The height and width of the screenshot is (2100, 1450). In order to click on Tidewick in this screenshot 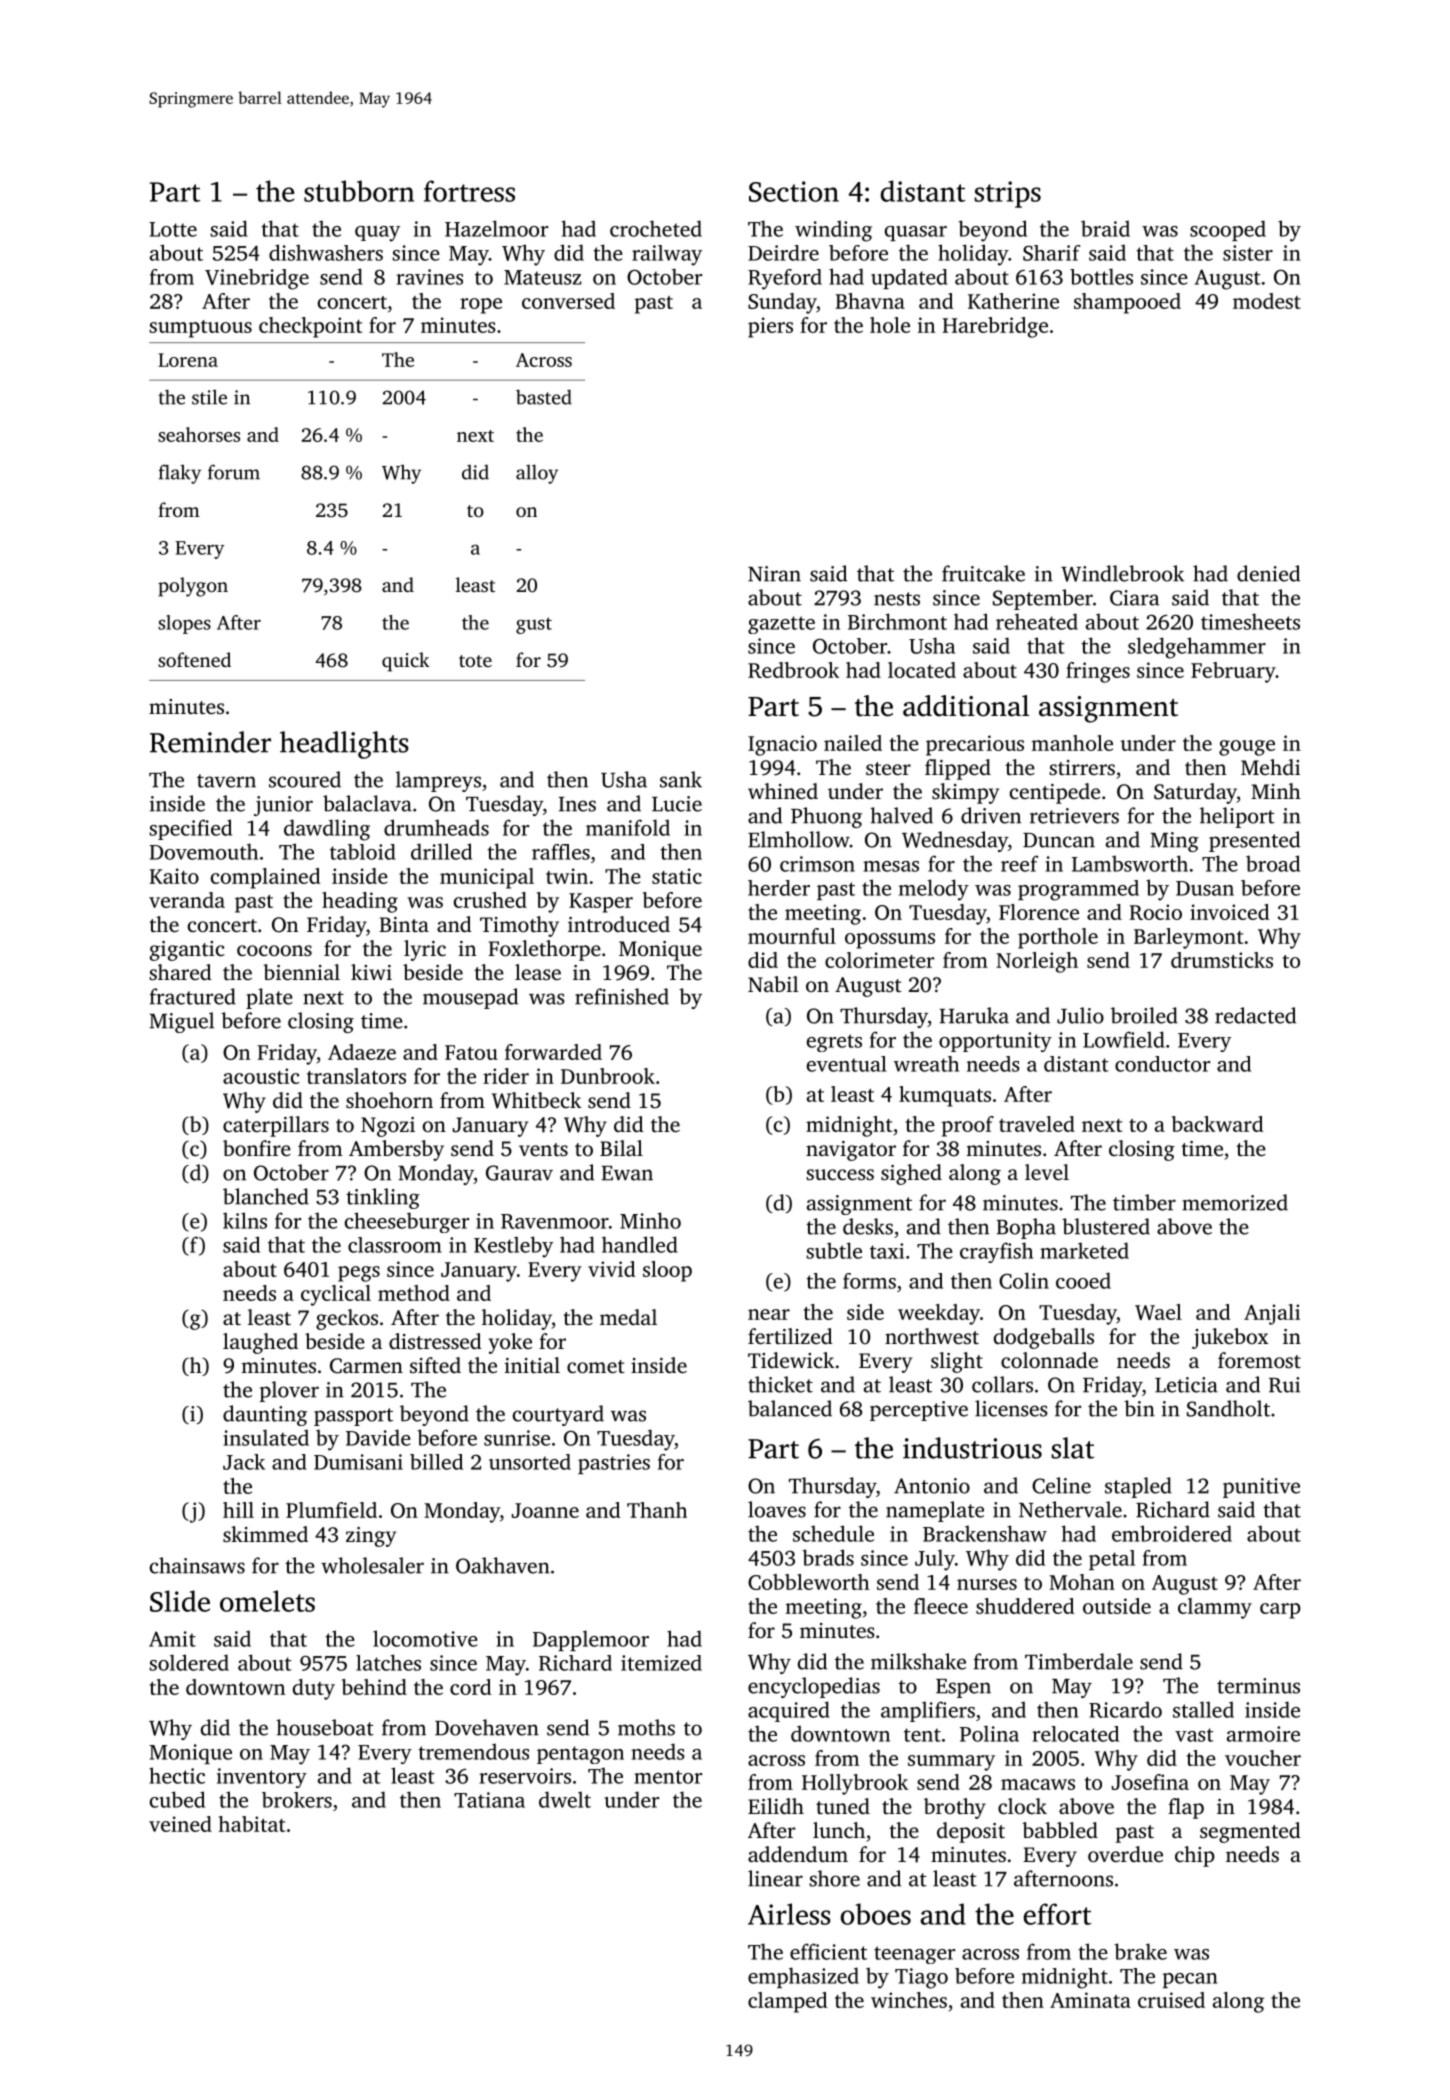, I will do `click(791, 1360)`.
